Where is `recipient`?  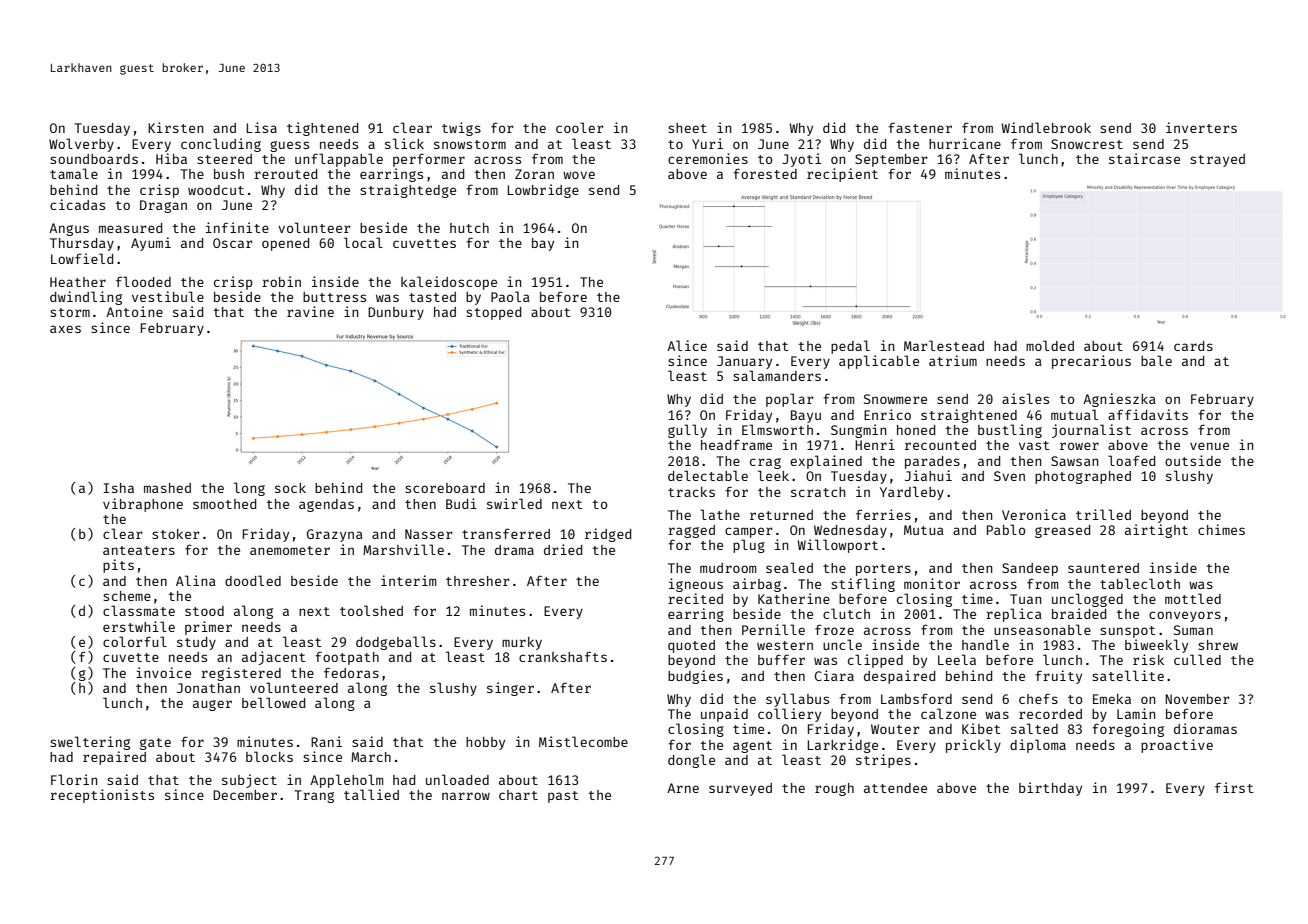
recipient is located at coordinates (842, 175).
